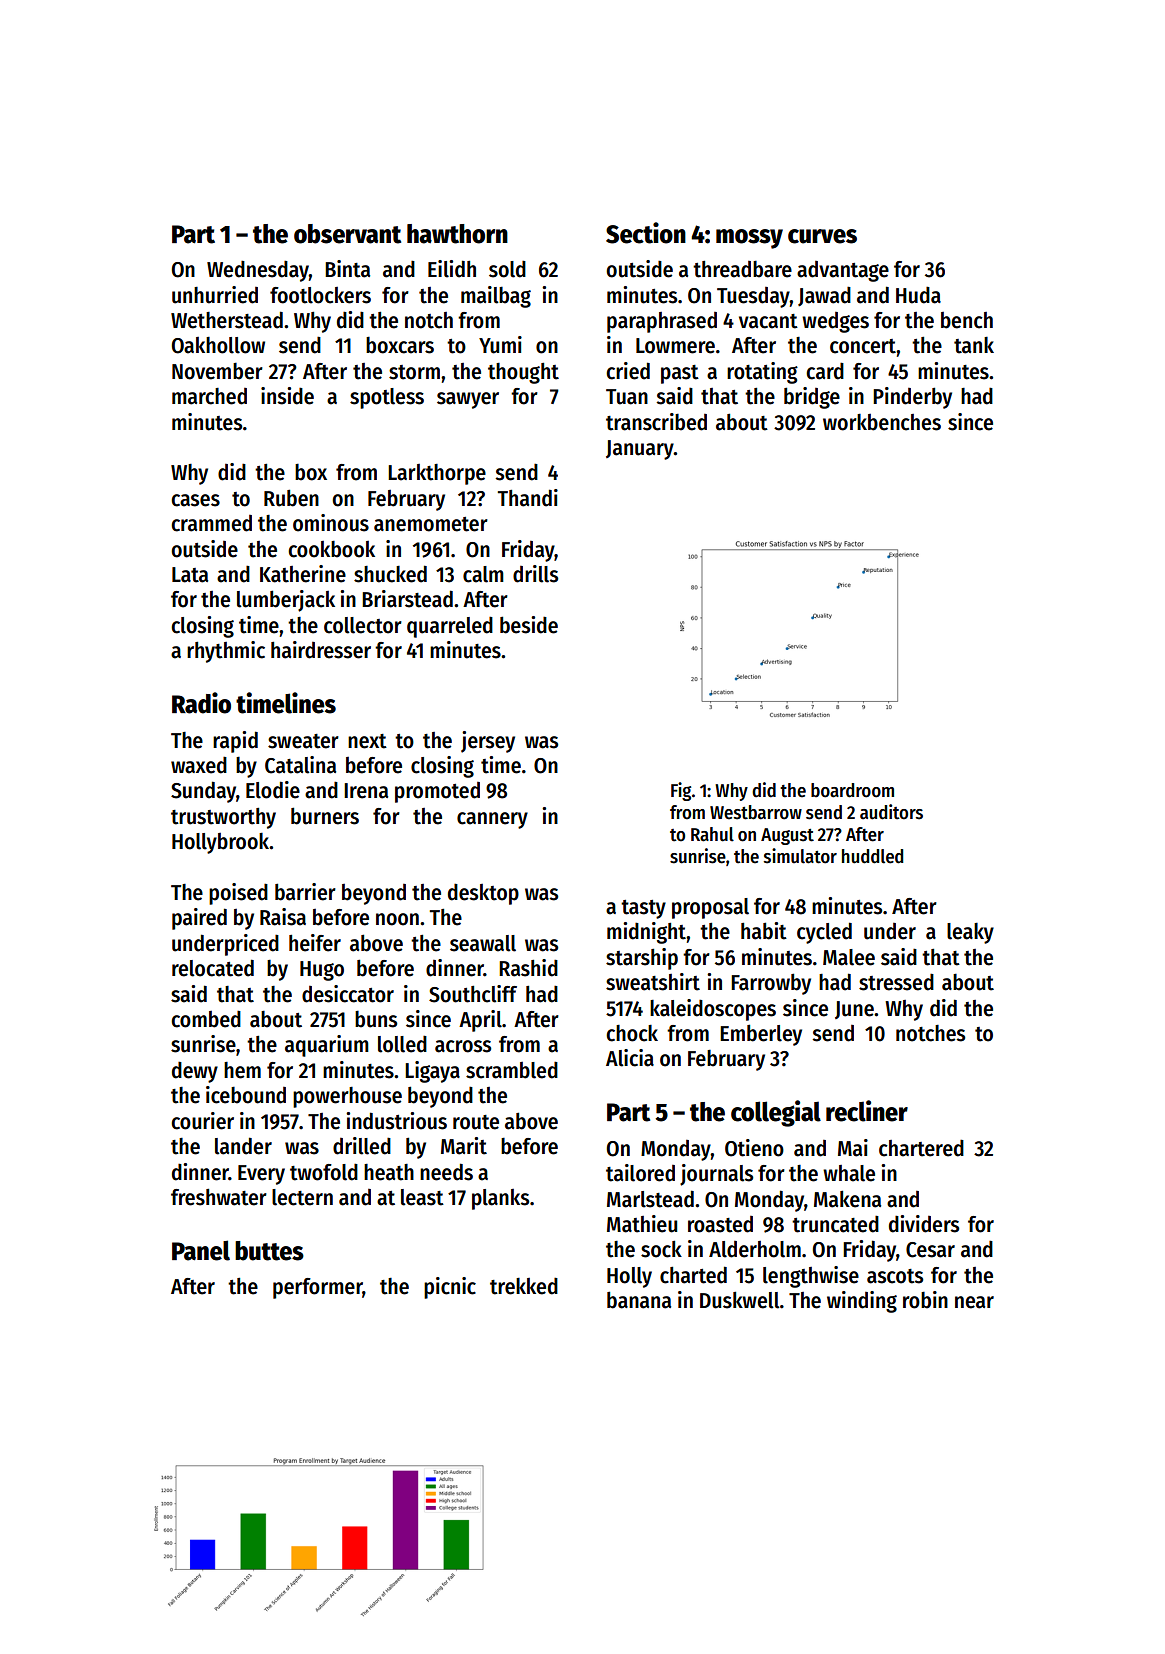 This page has height=1654, width=1165. I want to click on Oakhollow, so click(218, 345).
